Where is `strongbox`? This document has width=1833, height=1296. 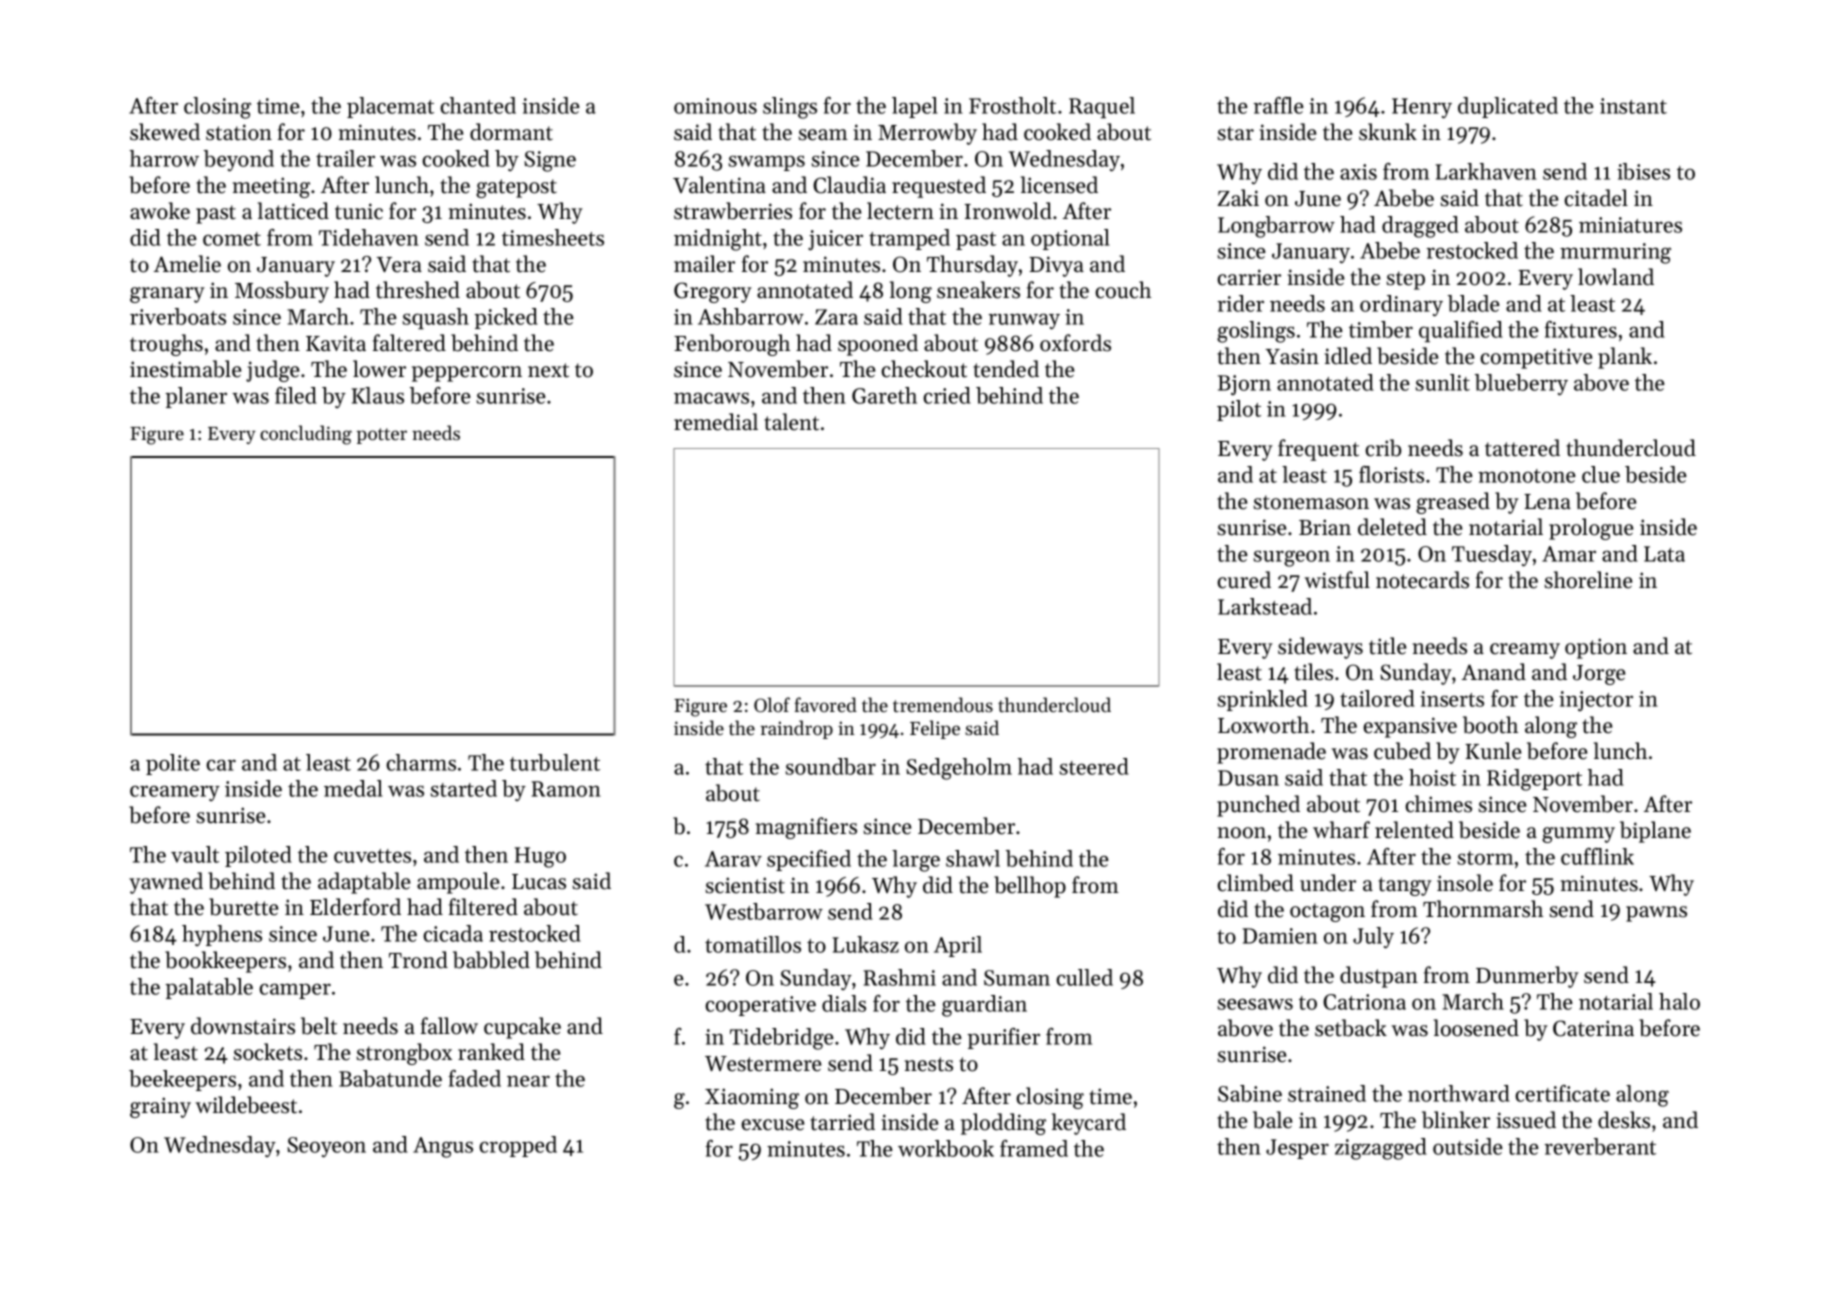 strongbox is located at coordinates (404, 1054).
